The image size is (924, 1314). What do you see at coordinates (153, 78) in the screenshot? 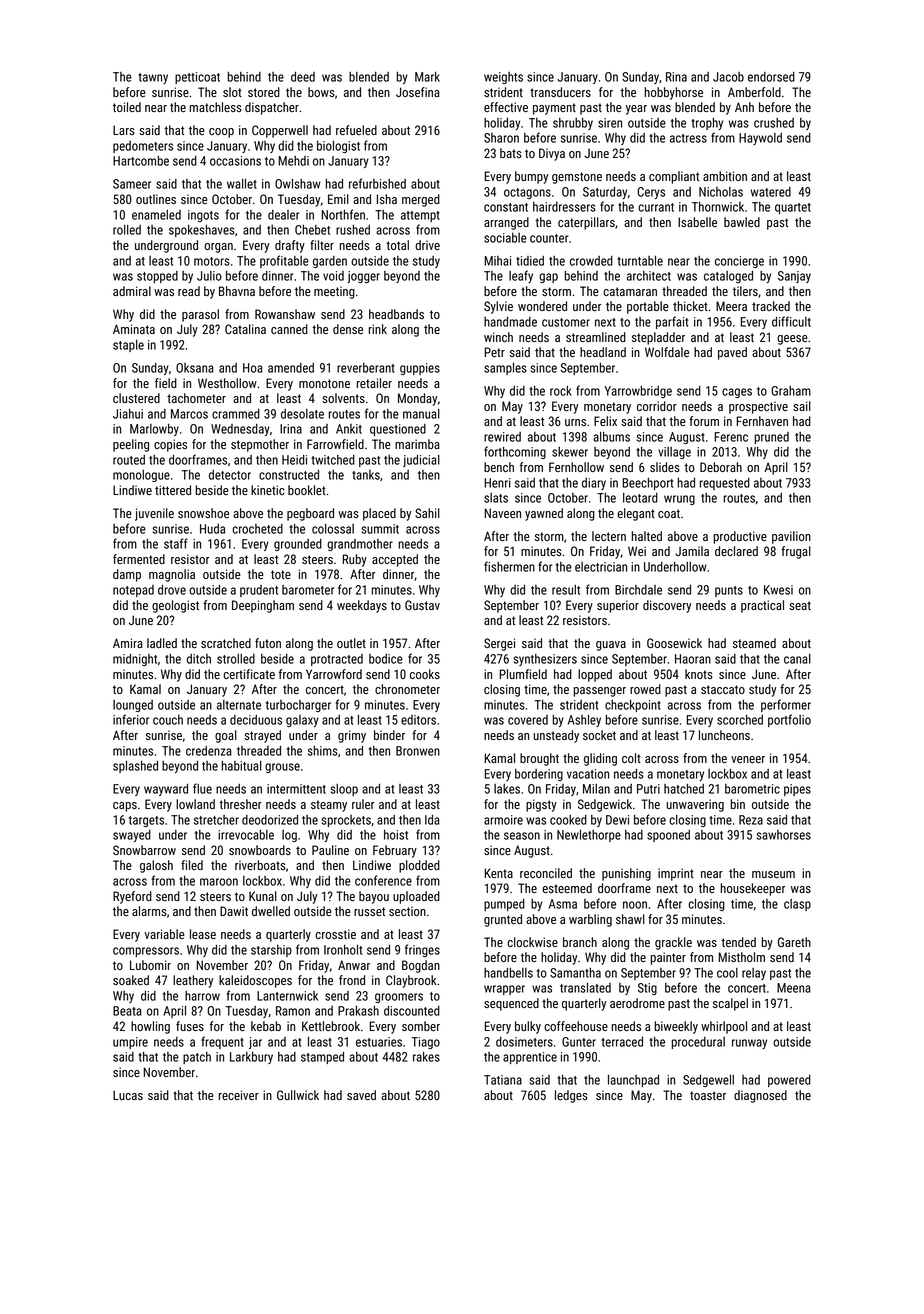
I see `tawny` at bounding box center [153, 78].
